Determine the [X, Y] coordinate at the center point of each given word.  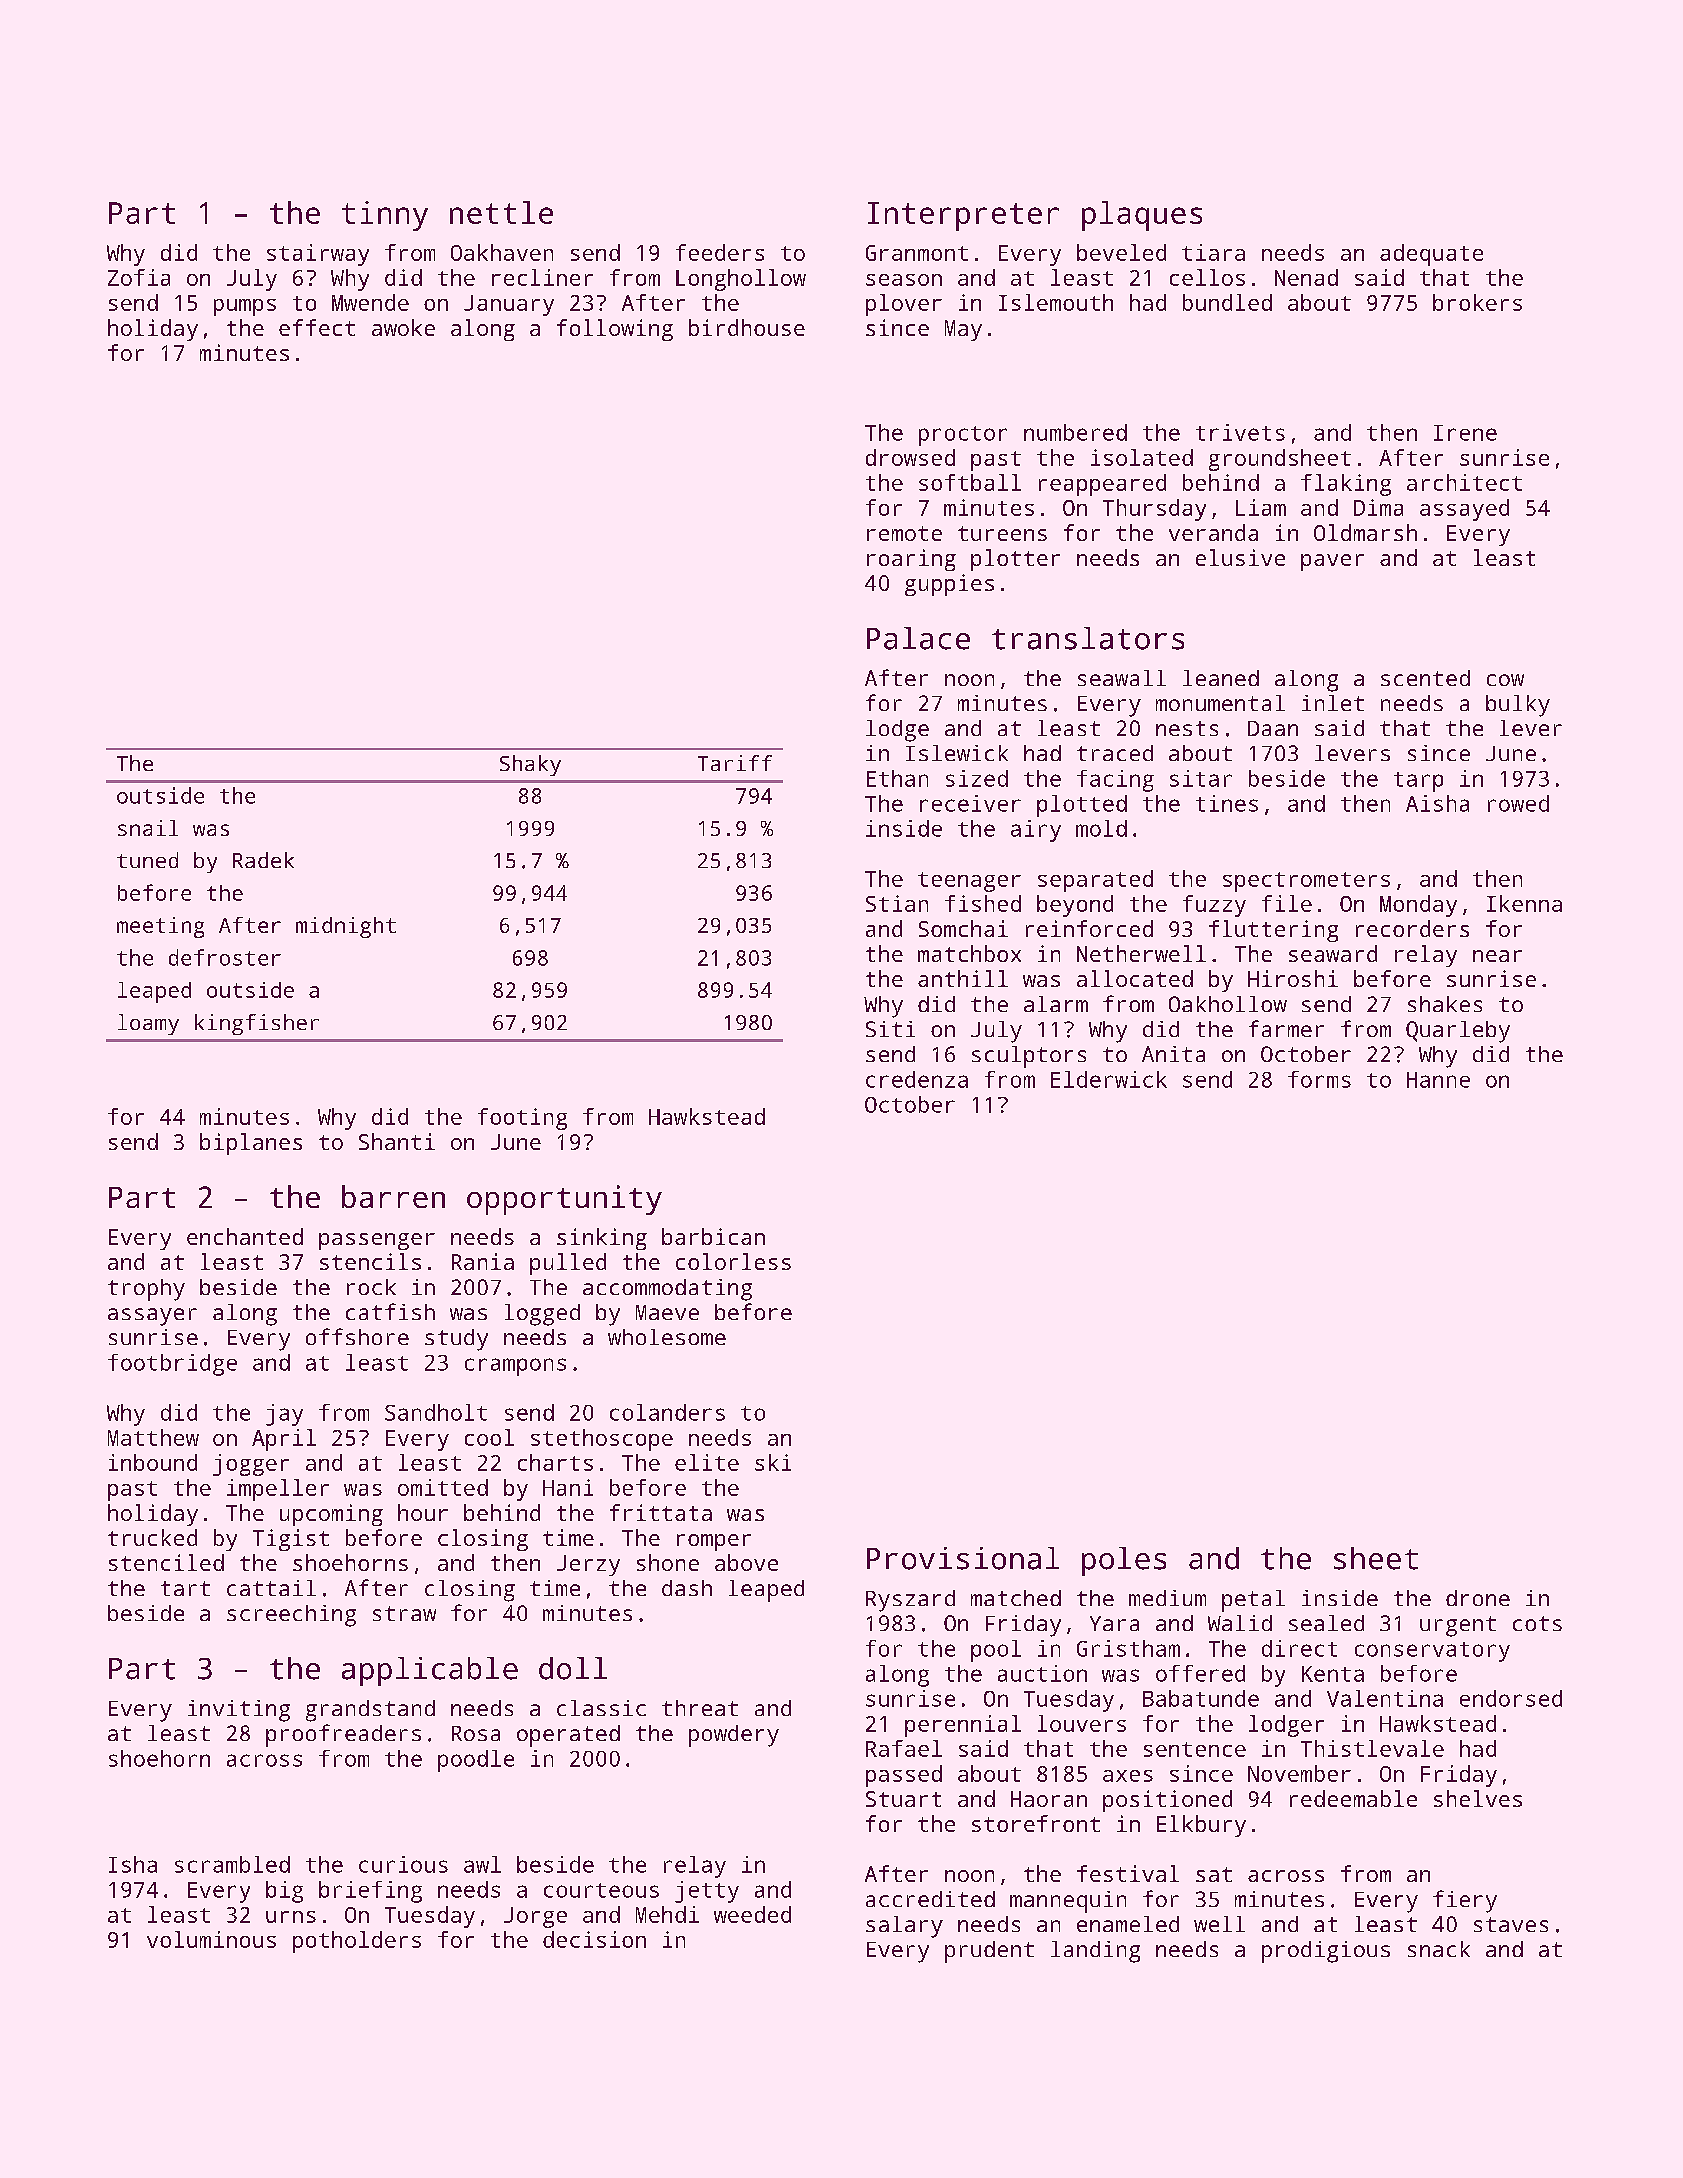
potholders [357, 1942]
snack [1439, 1949]
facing [1115, 781]
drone [1478, 1598]
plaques [1142, 216]
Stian [897, 903]
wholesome [667, 1337]
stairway [318, 255]
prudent [989, 1952]
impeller [278, 1490]
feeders [720, 252]
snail [148, 828]
